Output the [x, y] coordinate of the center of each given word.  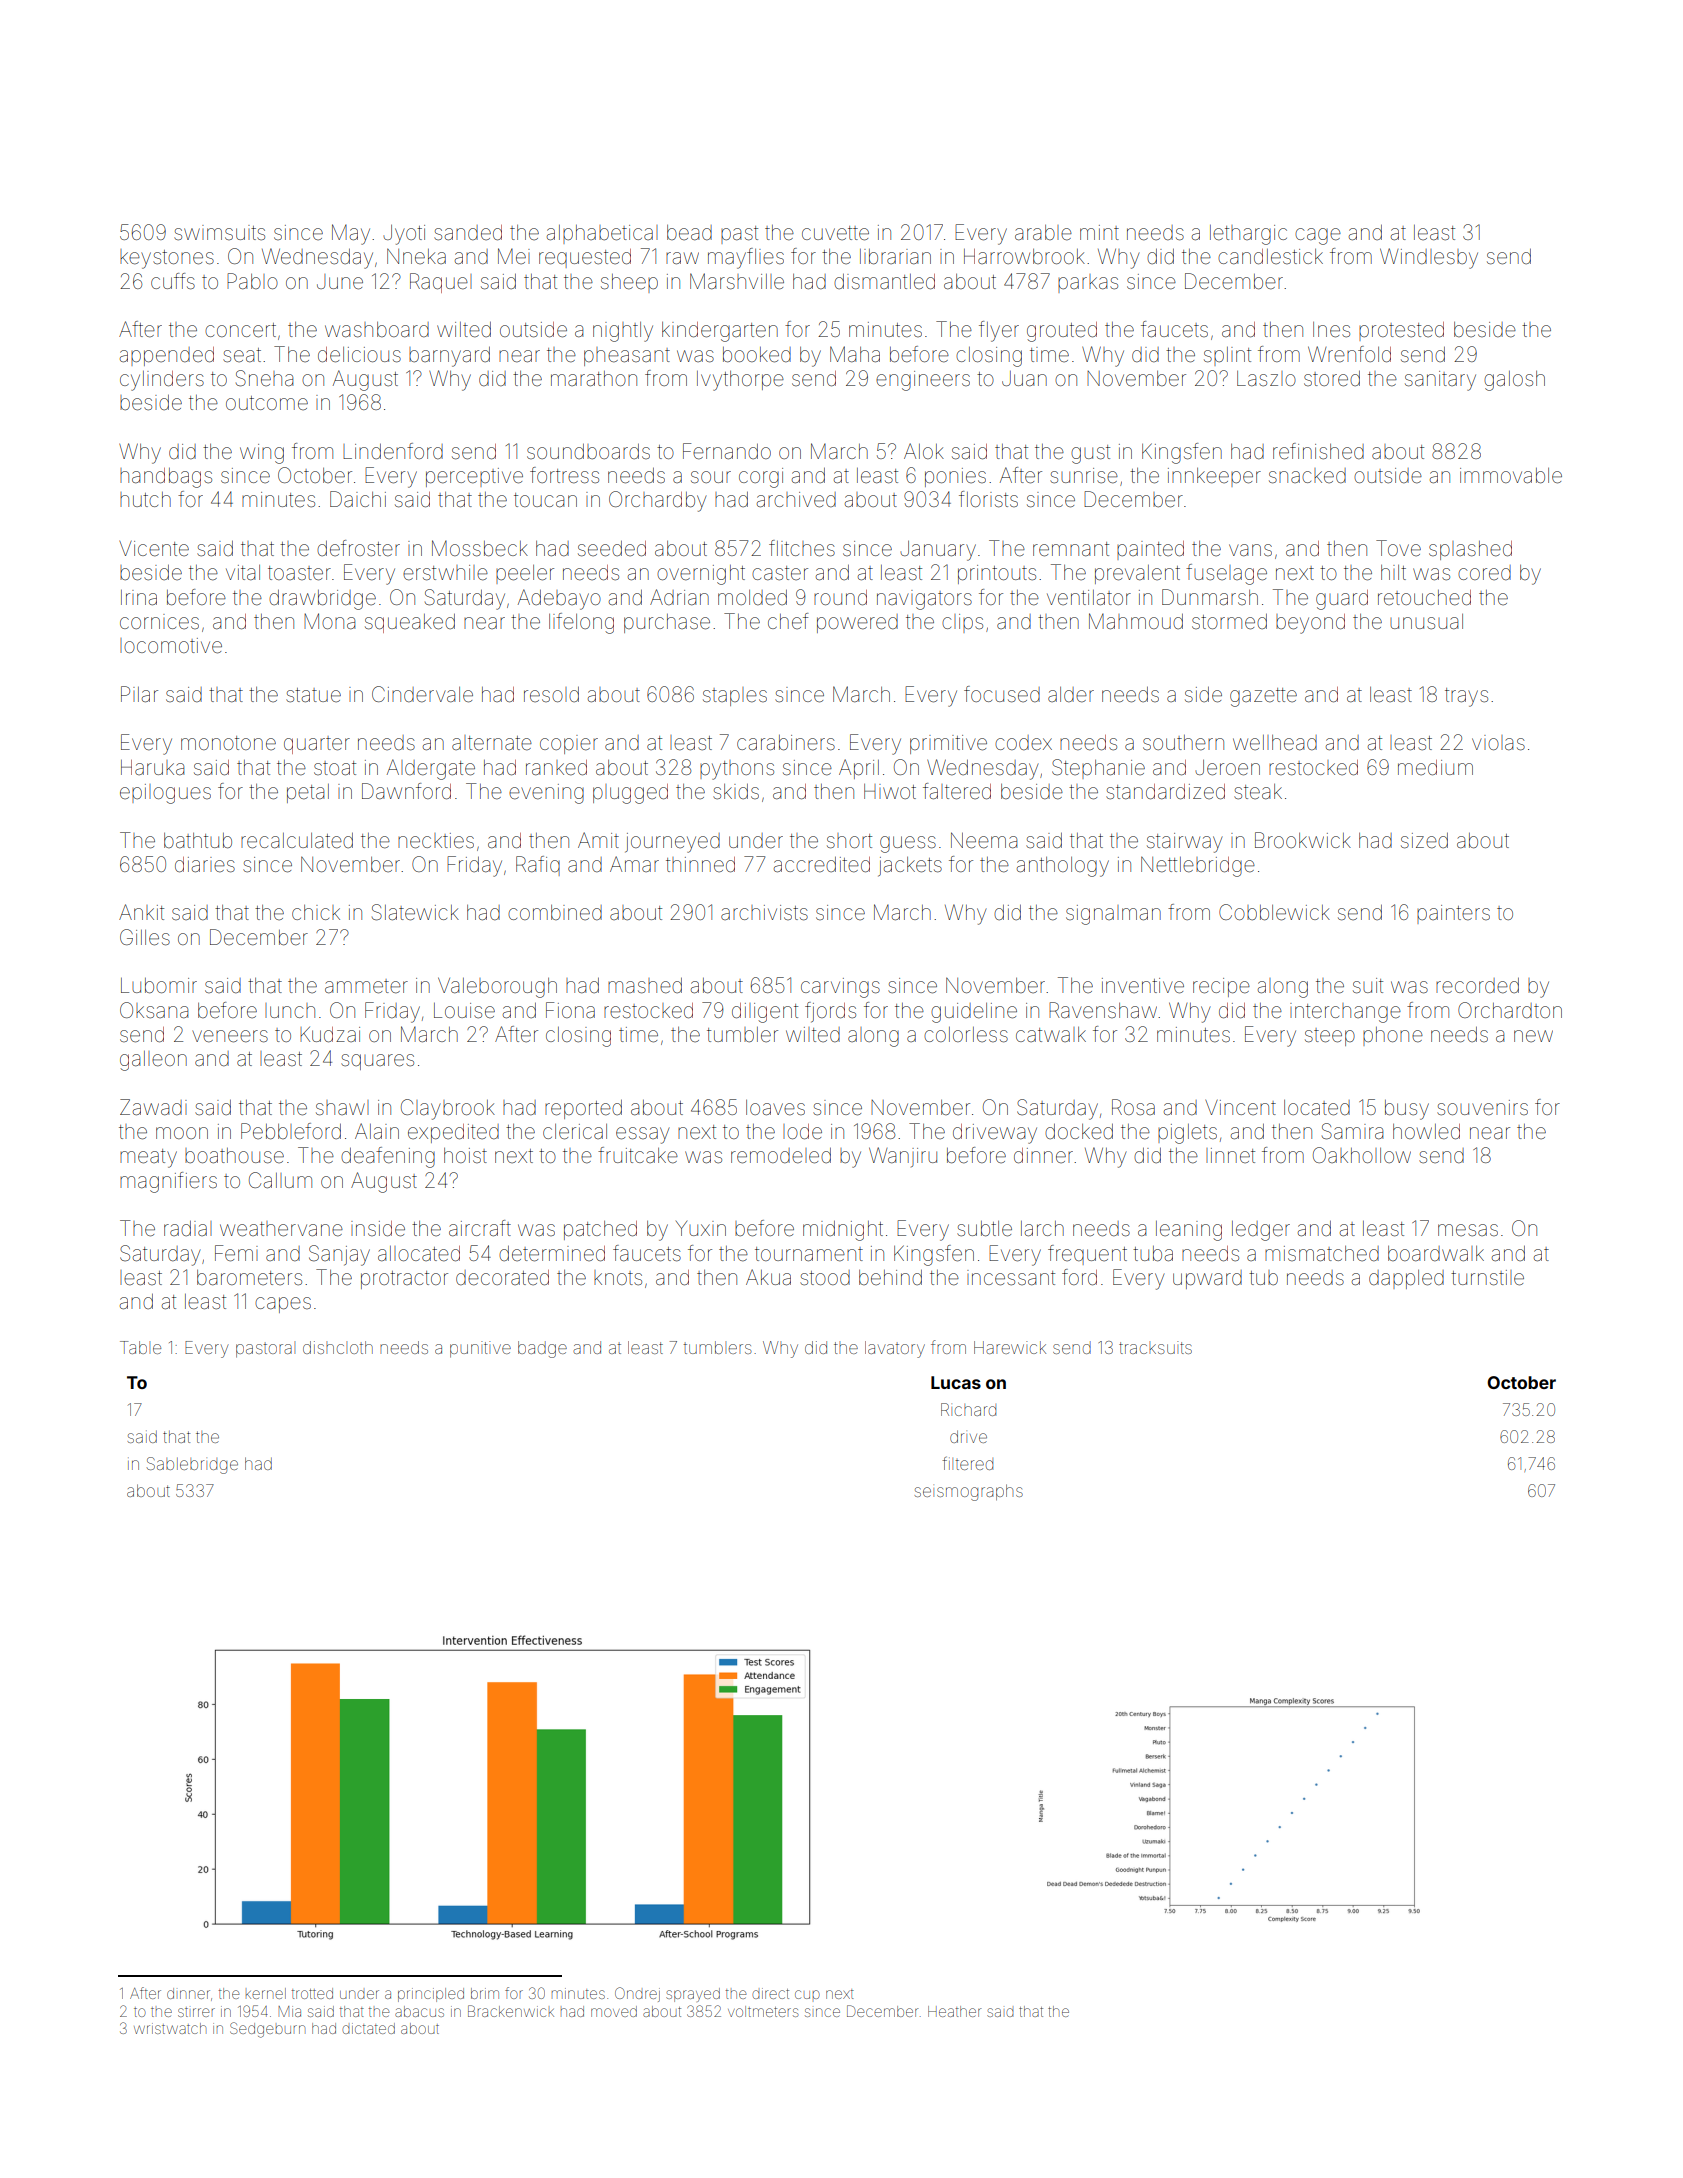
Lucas [956, 1382]
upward [1207, 1279]
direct [770, 1993]
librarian [895, 256]
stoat [335, 768]
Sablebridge [192, 1465]
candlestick [1270, 256]
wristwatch [170, 2028]
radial [188, 1228]
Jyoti [404, 235]
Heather [954, 2011]
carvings [840, 988]
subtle [984, 1229]
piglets [1187, 1134]
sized [1424, 841]
